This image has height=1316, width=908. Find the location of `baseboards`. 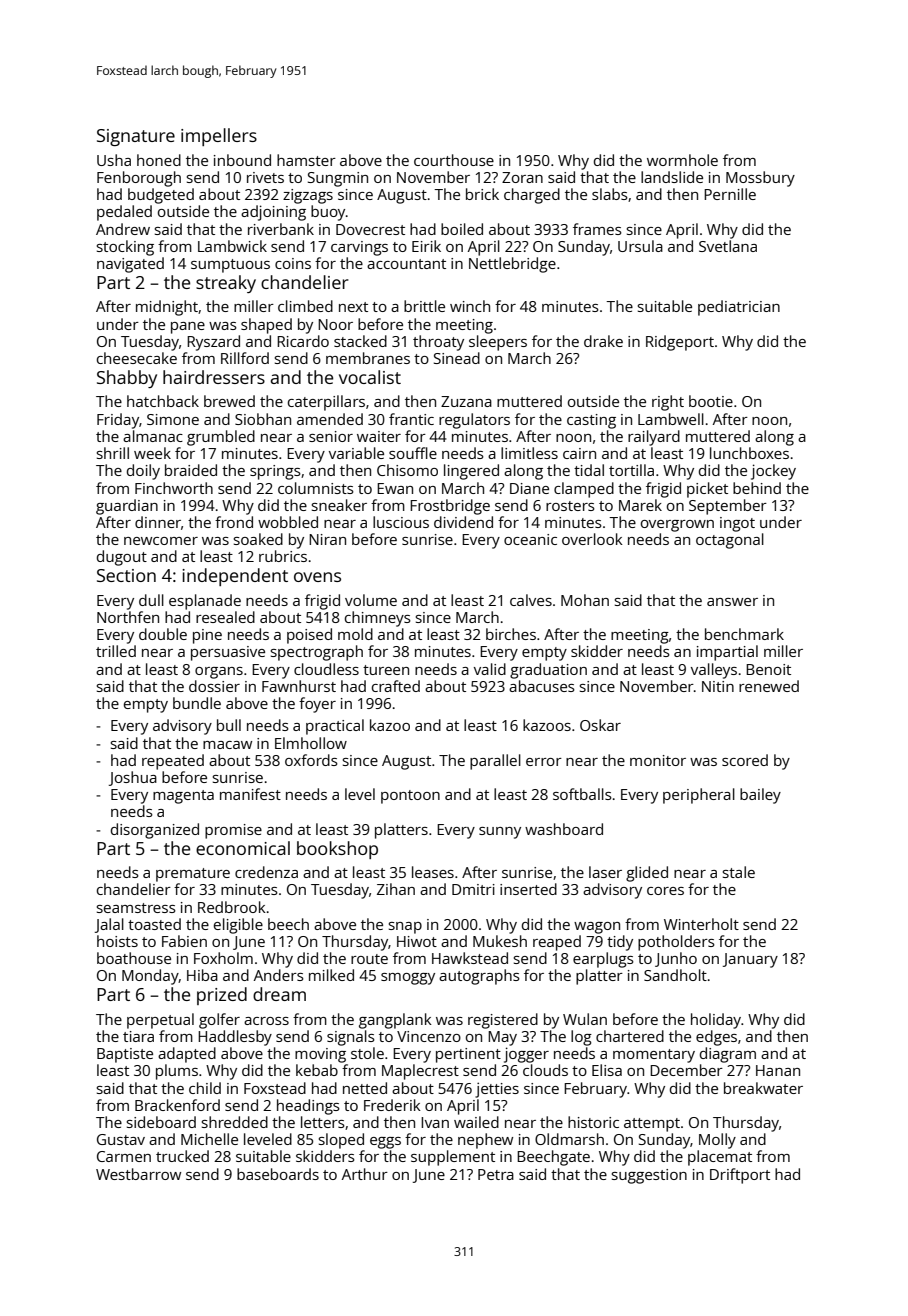

baseboards is located at coordinates (278, 1174).
